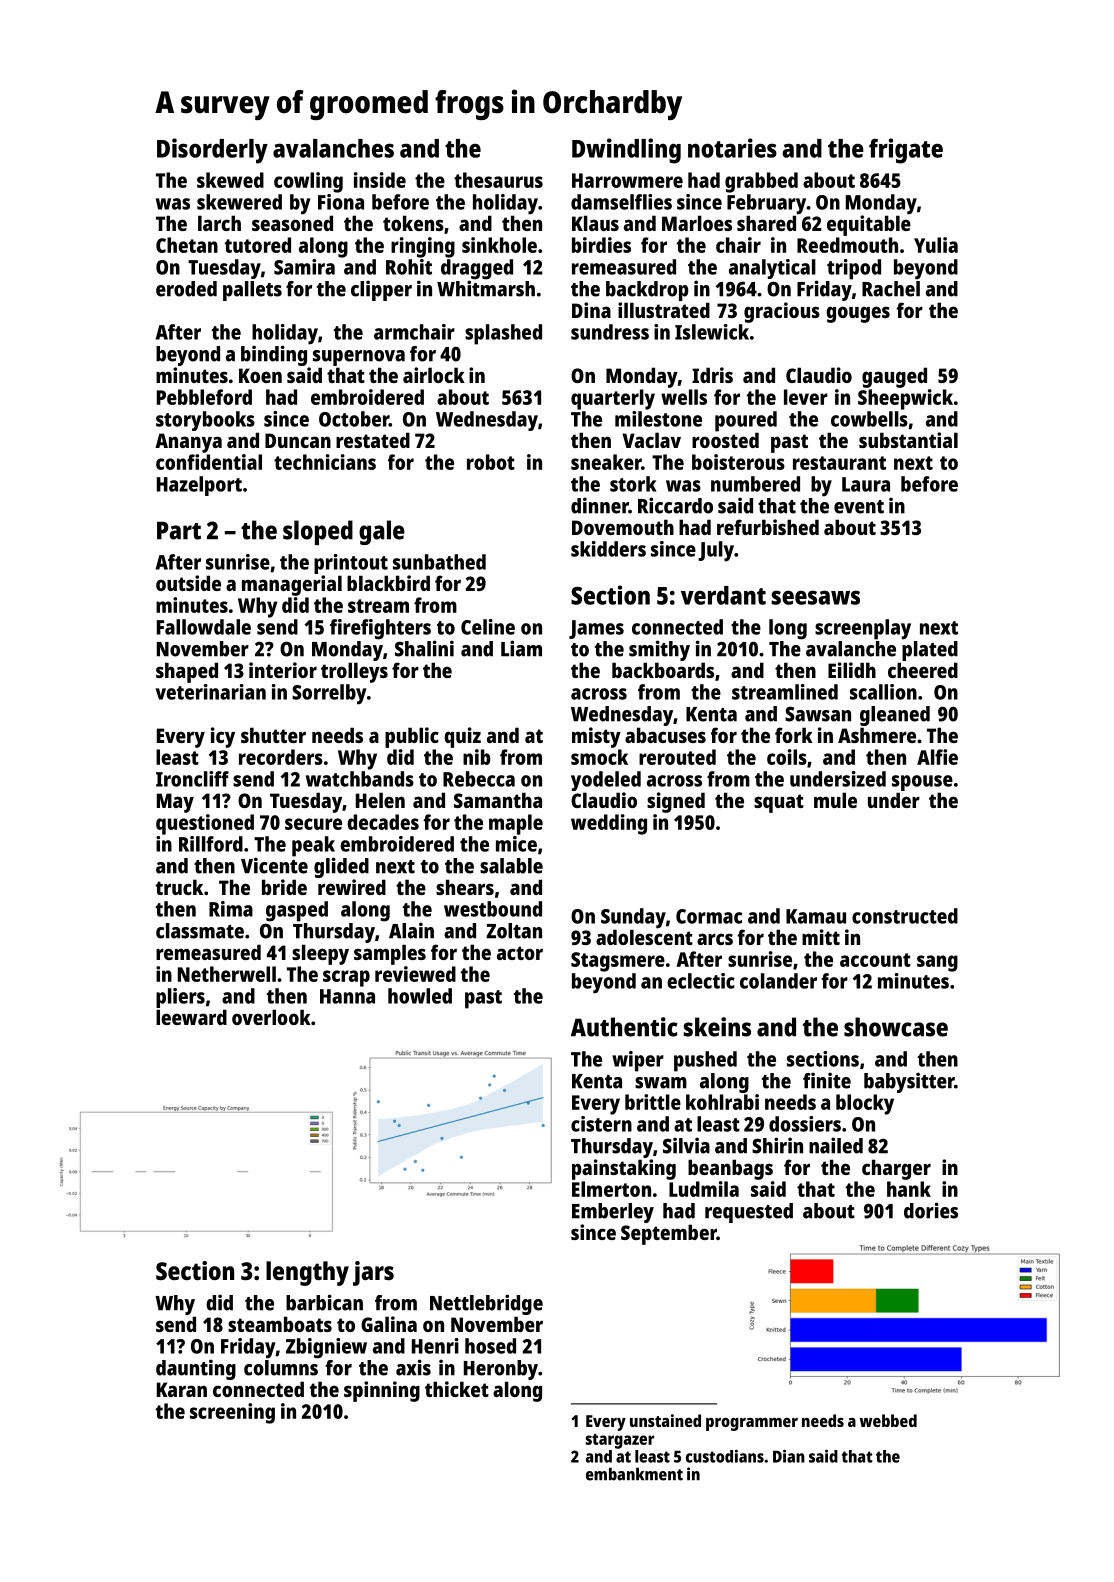 The height and width of the document is (1582, 1114). Describe the element at coordinates (307, 1273) in the document. I see `lengthy` at that location.
